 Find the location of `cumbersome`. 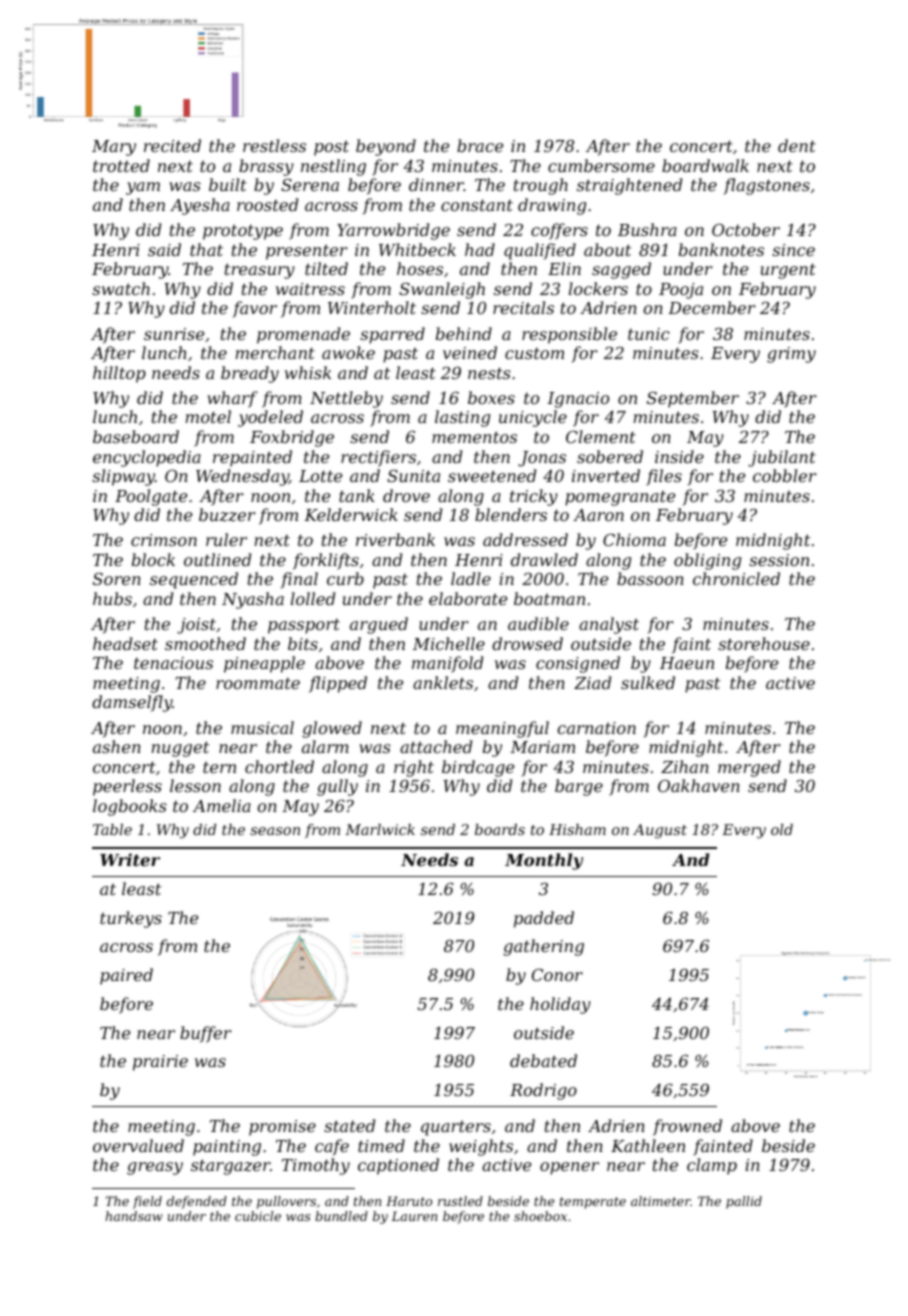

cumbersome is located at coordinates (601, 165).
